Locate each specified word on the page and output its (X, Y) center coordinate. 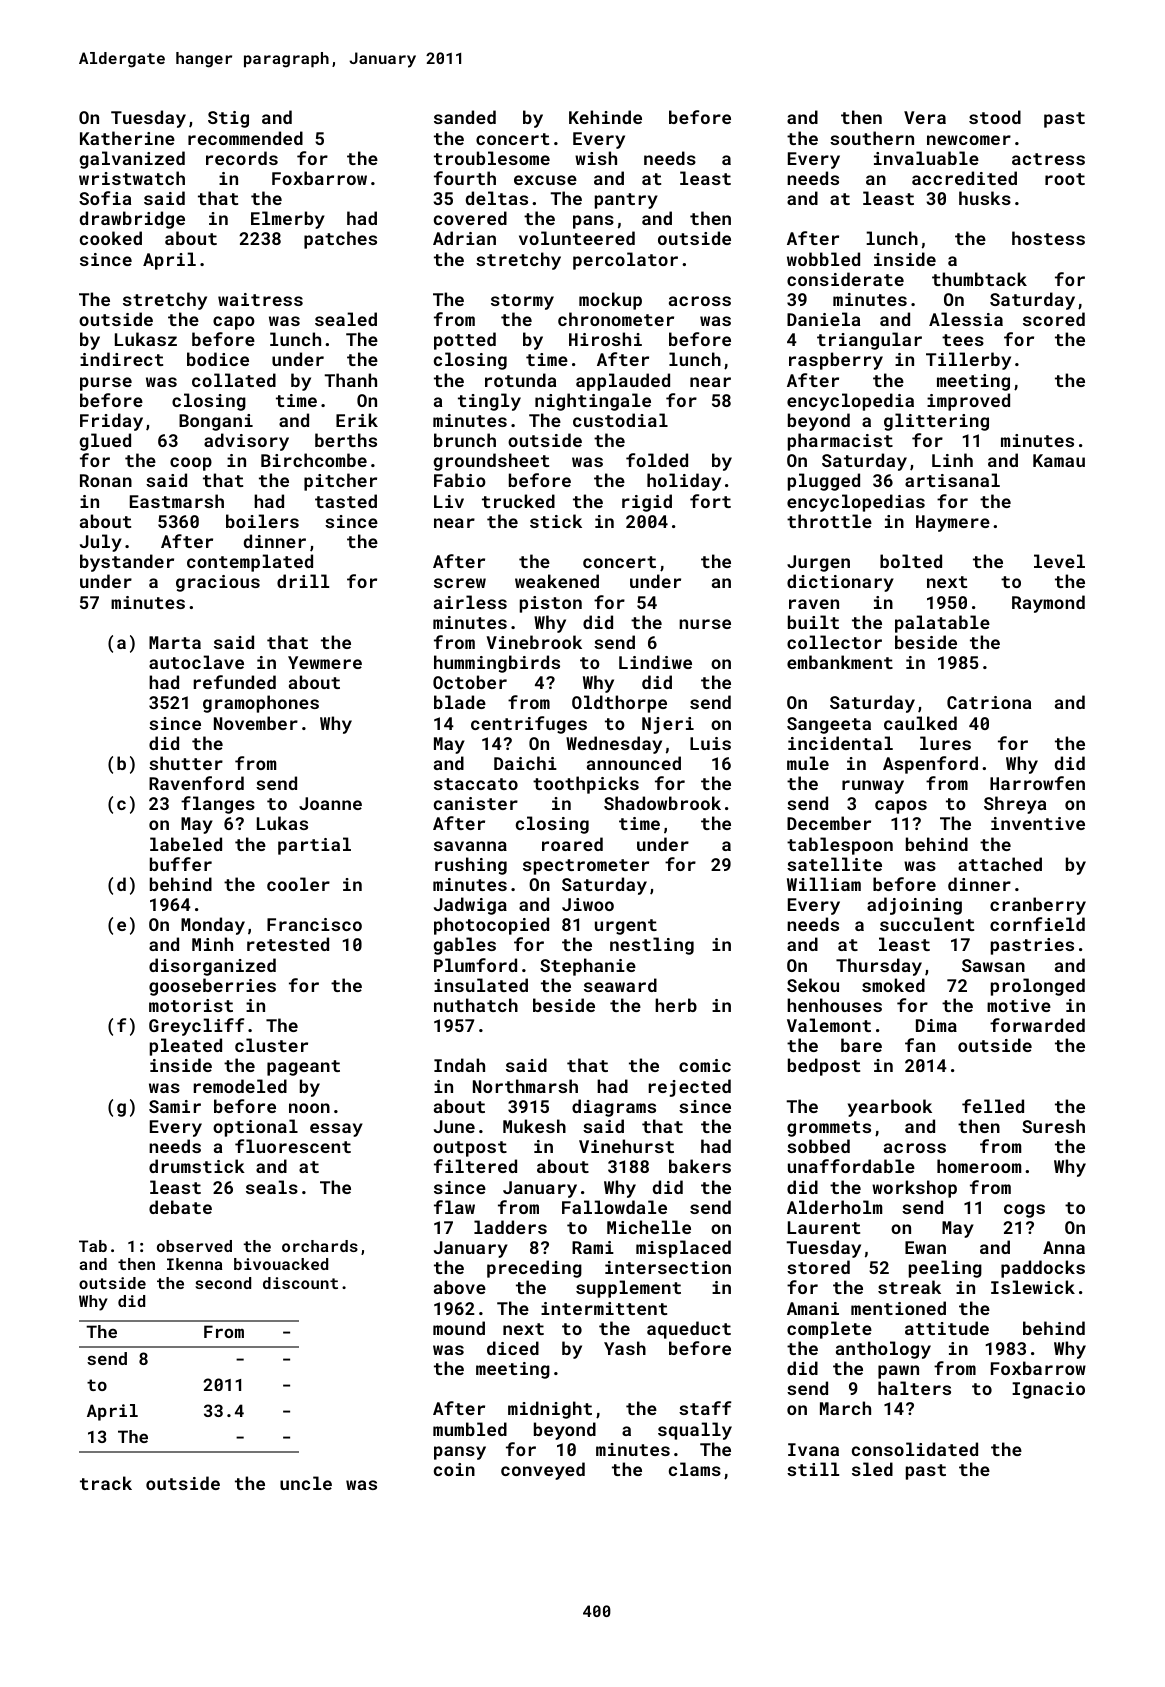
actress (1048, 159)
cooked (111, 238)
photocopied (491, 926)
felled (993, 1106)
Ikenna (194, 1264)
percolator (625, 261)
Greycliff (196, 1027)
